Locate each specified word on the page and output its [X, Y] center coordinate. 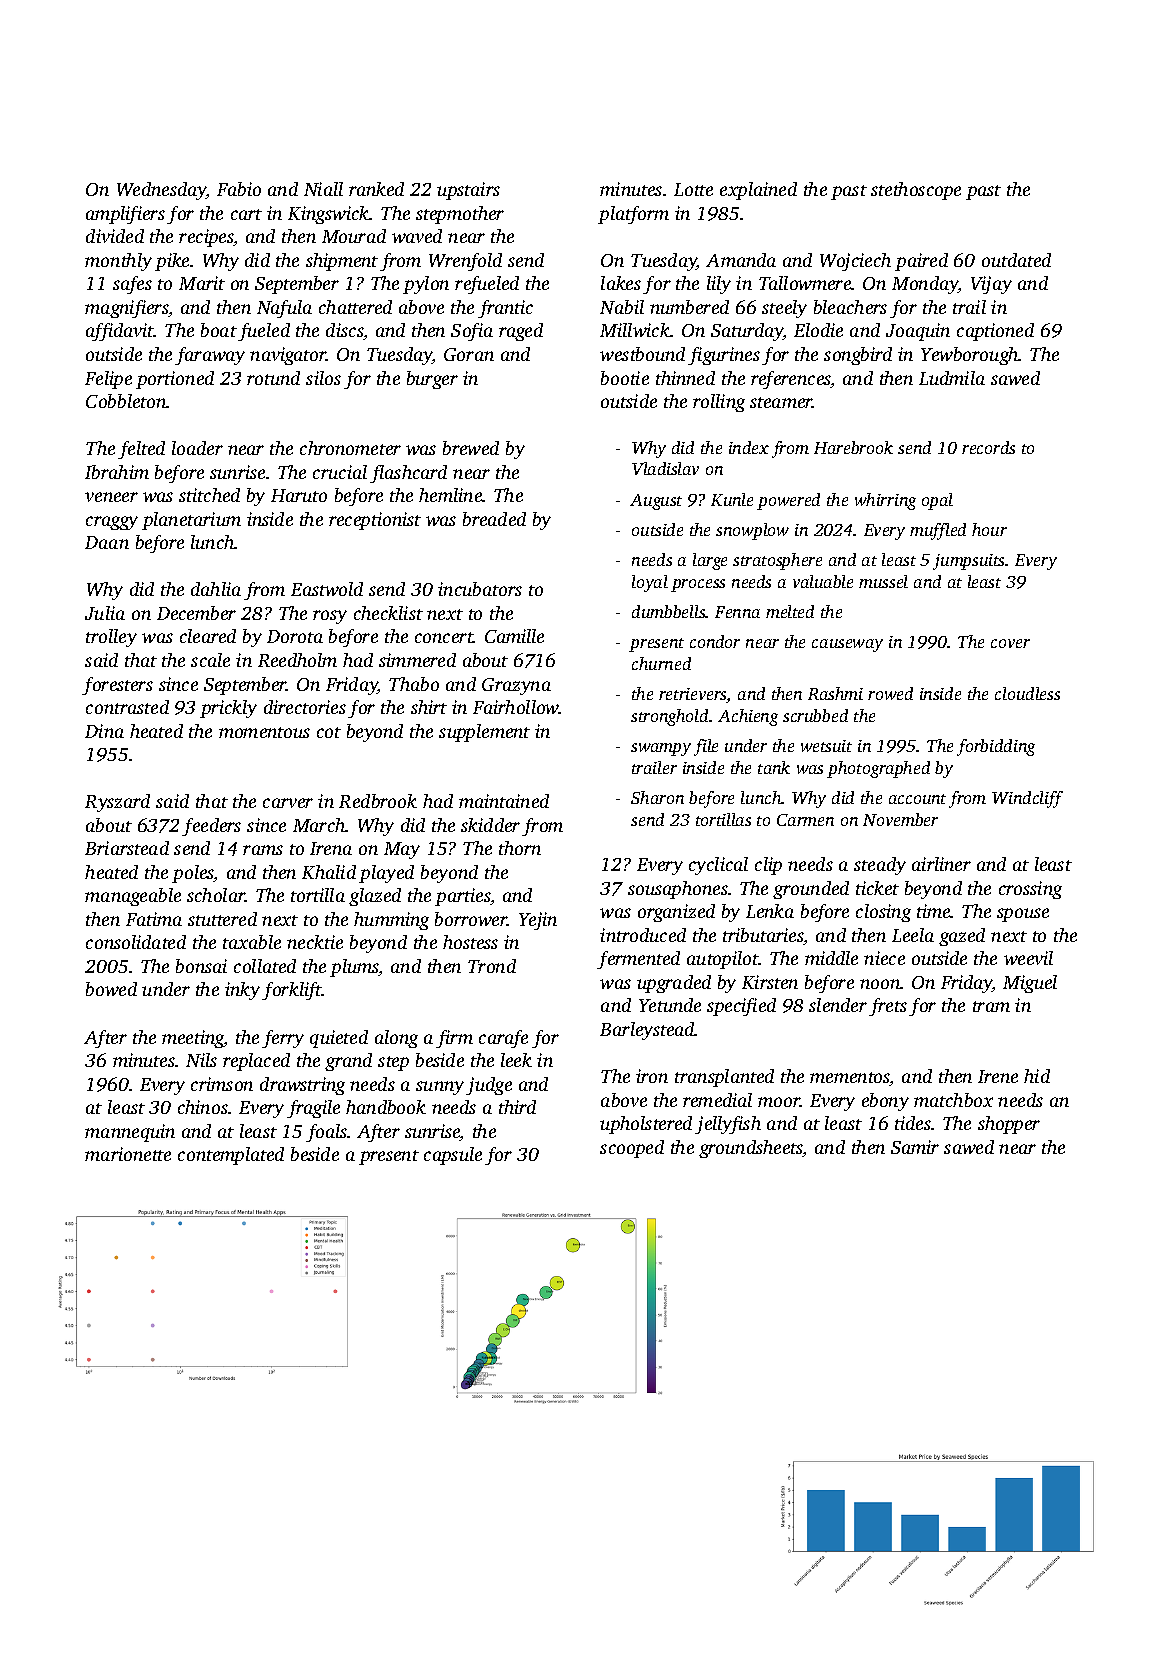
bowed [111, 989]
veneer [111, 497]
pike [172, 262]
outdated [1016, 260]
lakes [621, 283]
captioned [995, 332]
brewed [471, 448]
